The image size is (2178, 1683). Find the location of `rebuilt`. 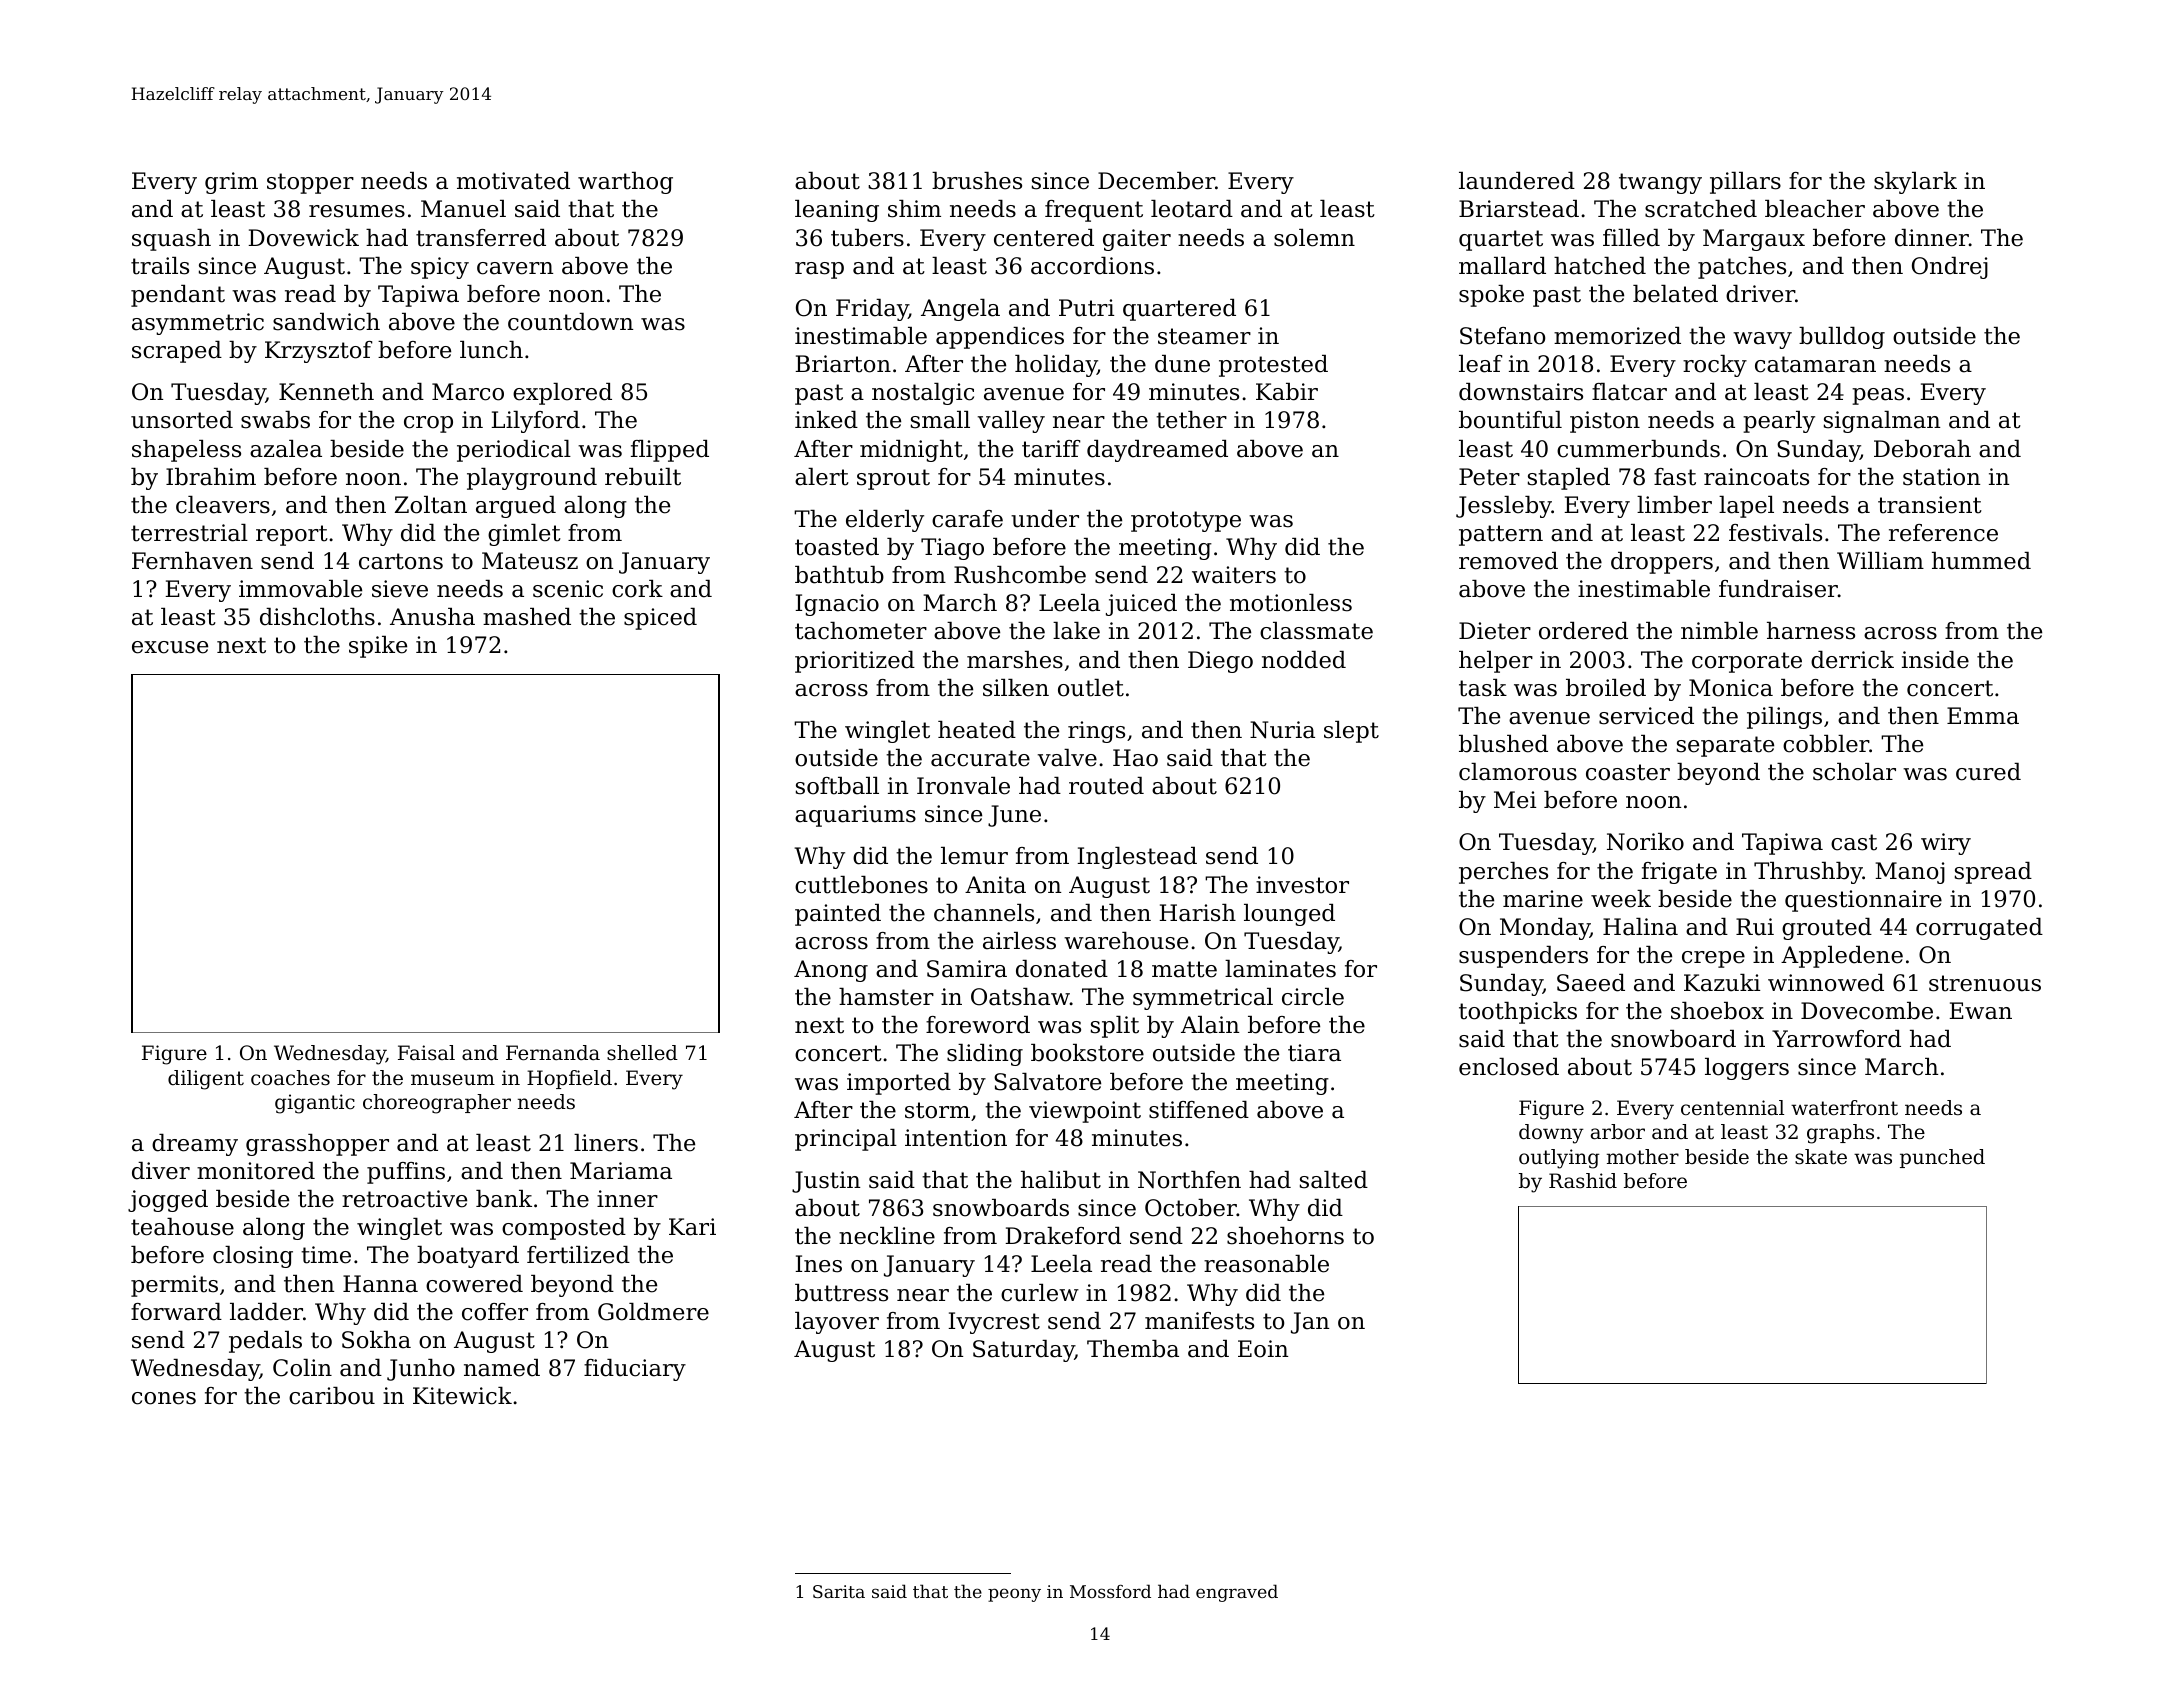

rebuilt is located at coordinates (643, 477).
